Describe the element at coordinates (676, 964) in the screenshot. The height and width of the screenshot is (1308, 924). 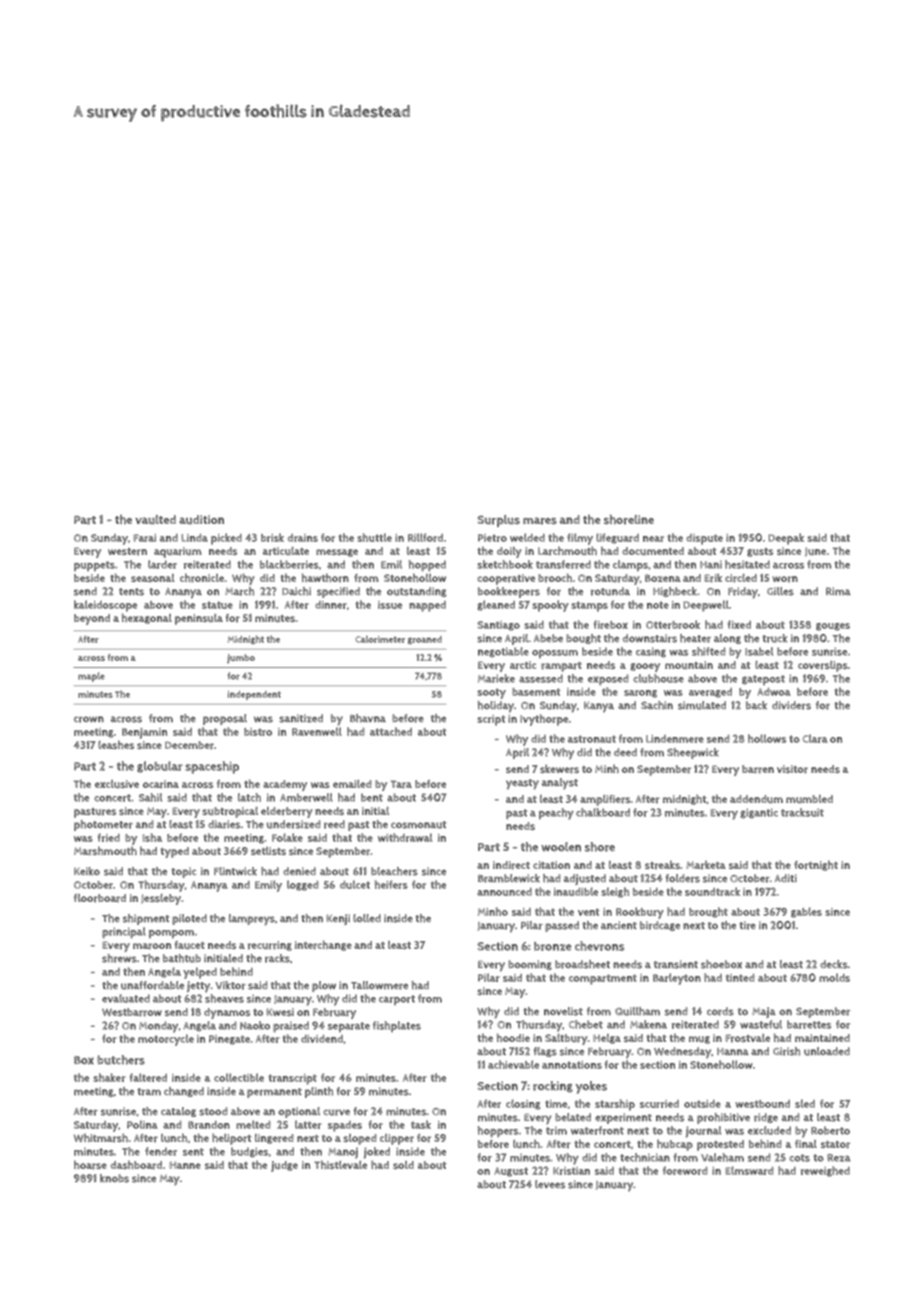
I see `transient` at that location.
